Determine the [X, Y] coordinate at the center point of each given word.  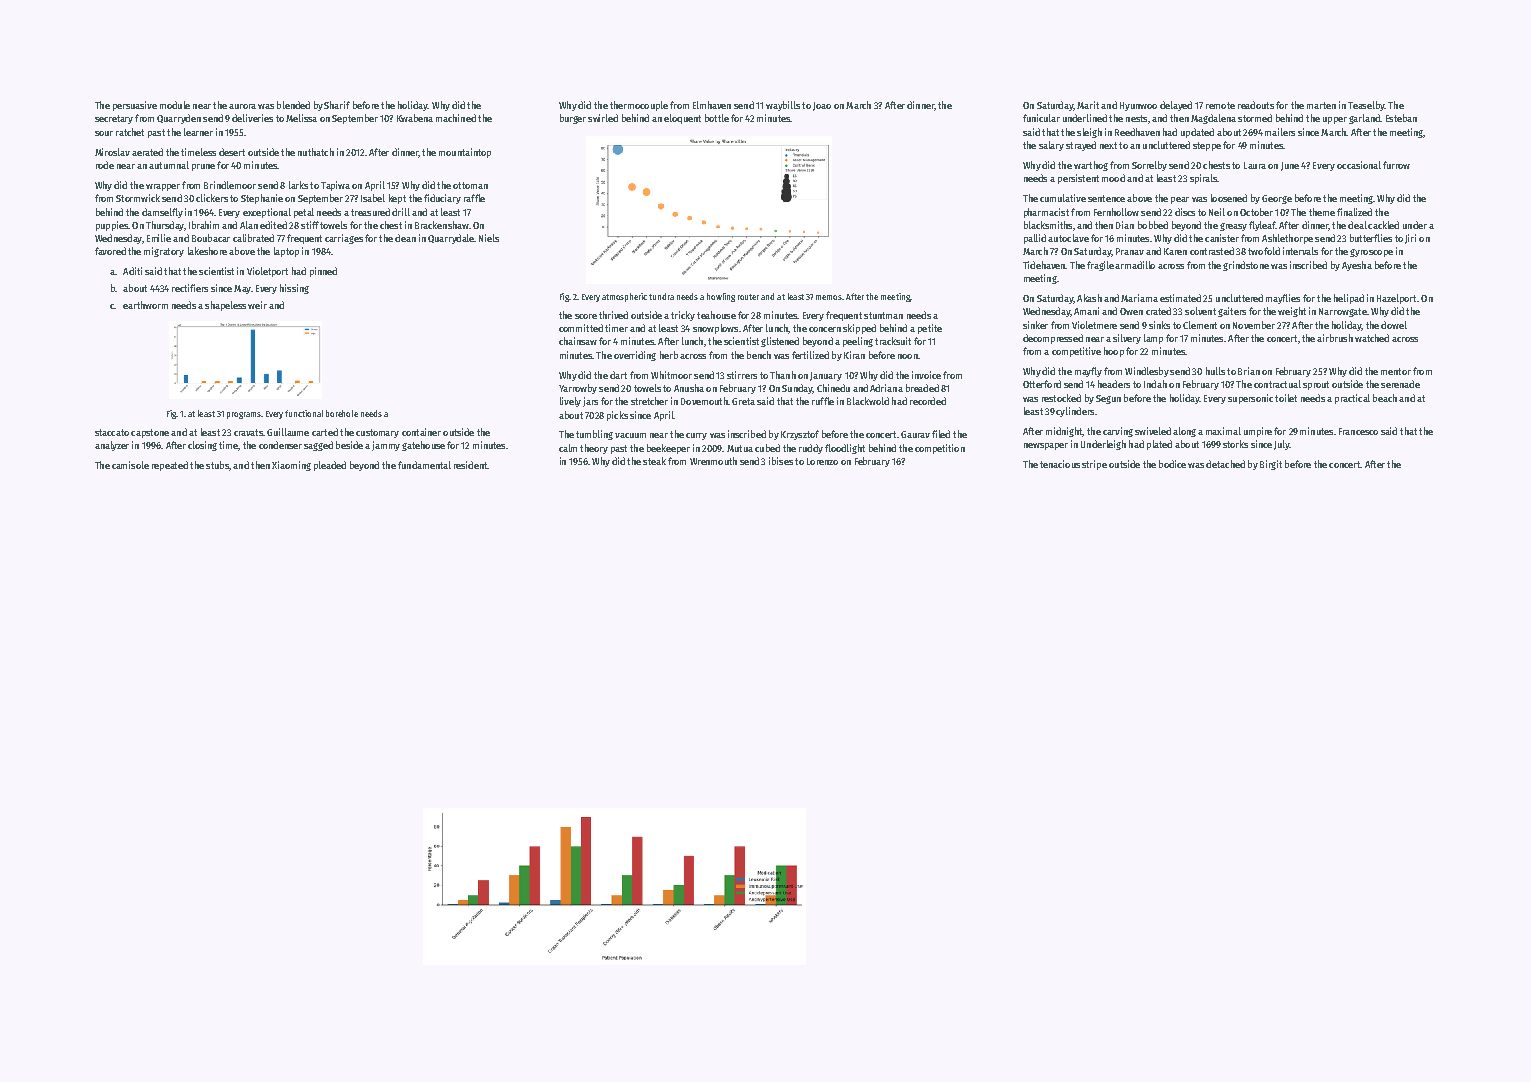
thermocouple [639, 106]
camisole [130, 465]
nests [1136, 118]
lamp [1153, 339]
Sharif [337, 105]
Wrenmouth [713, 461]
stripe [1094, 465]
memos [829, 297]
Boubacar [211, 238]
